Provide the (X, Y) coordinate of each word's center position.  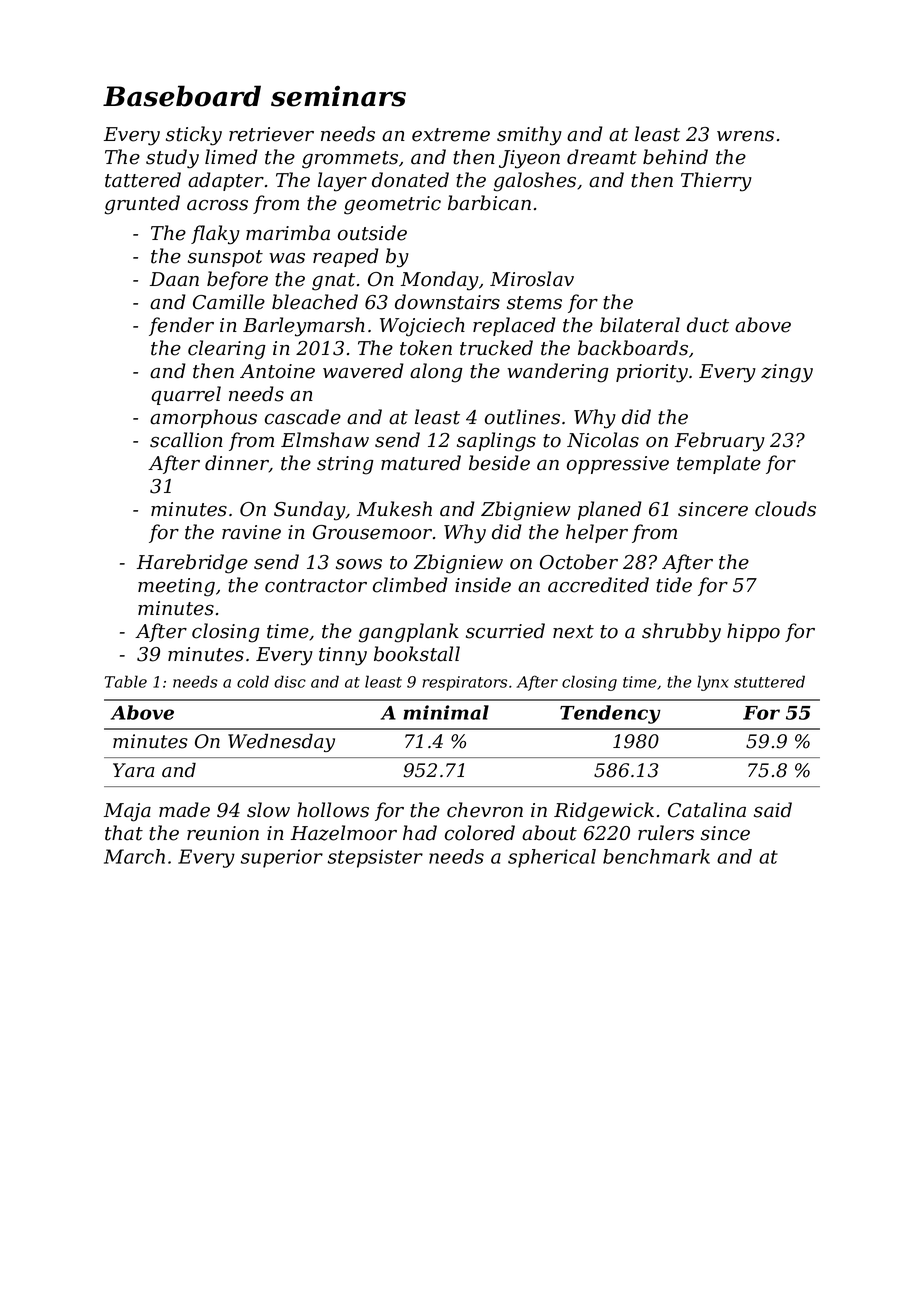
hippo (753, 632)
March (134, 856)
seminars (338, 96)
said (773, 810)
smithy (529, 136)
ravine (251, 532)
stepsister (375, 858)
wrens (745, 136)
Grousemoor (372, 532)
